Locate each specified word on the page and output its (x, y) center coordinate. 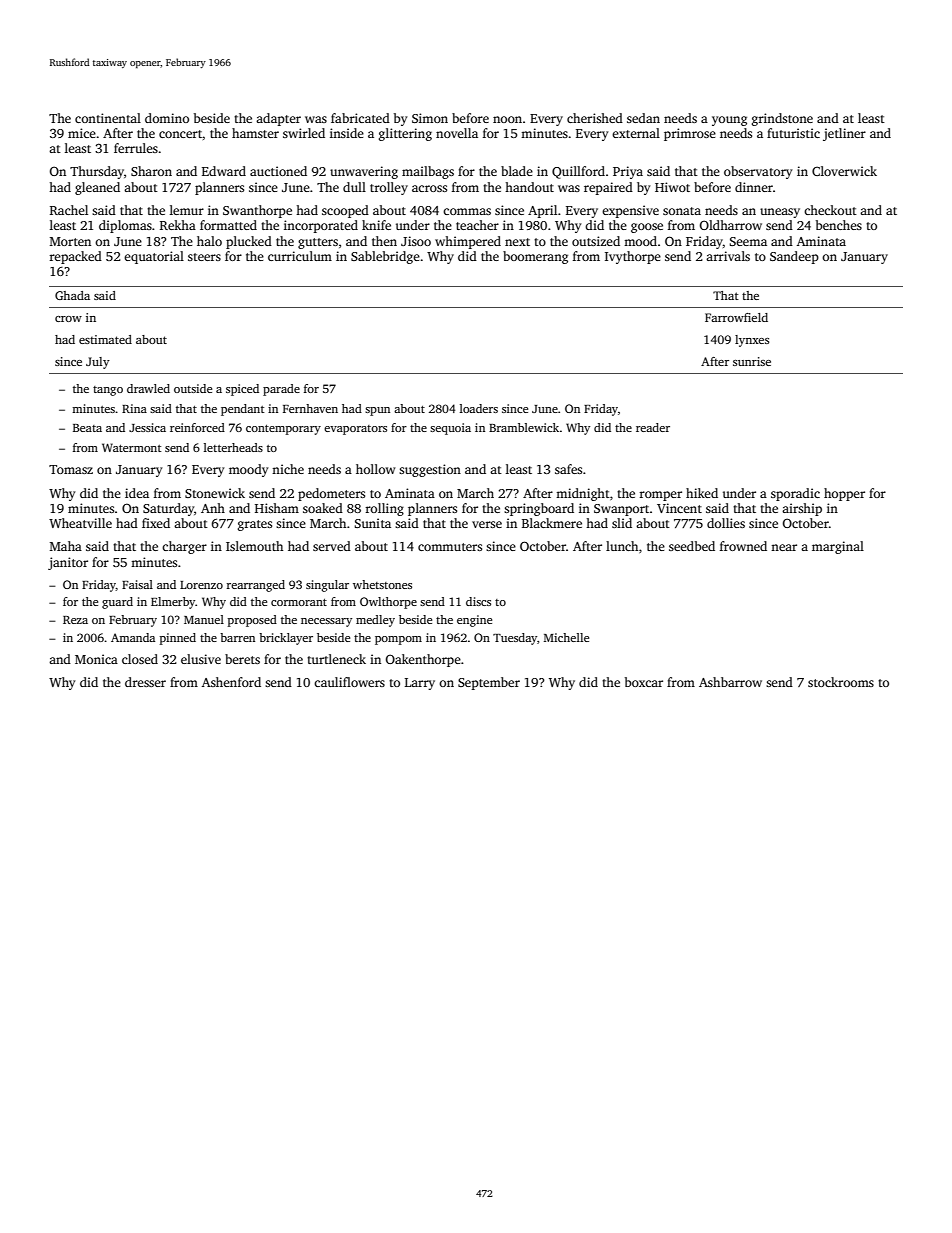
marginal (838, 547)
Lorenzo (201, 585)
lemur (187, 210)
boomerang (535, 257)
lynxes (752, 341)
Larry (420, 684)
